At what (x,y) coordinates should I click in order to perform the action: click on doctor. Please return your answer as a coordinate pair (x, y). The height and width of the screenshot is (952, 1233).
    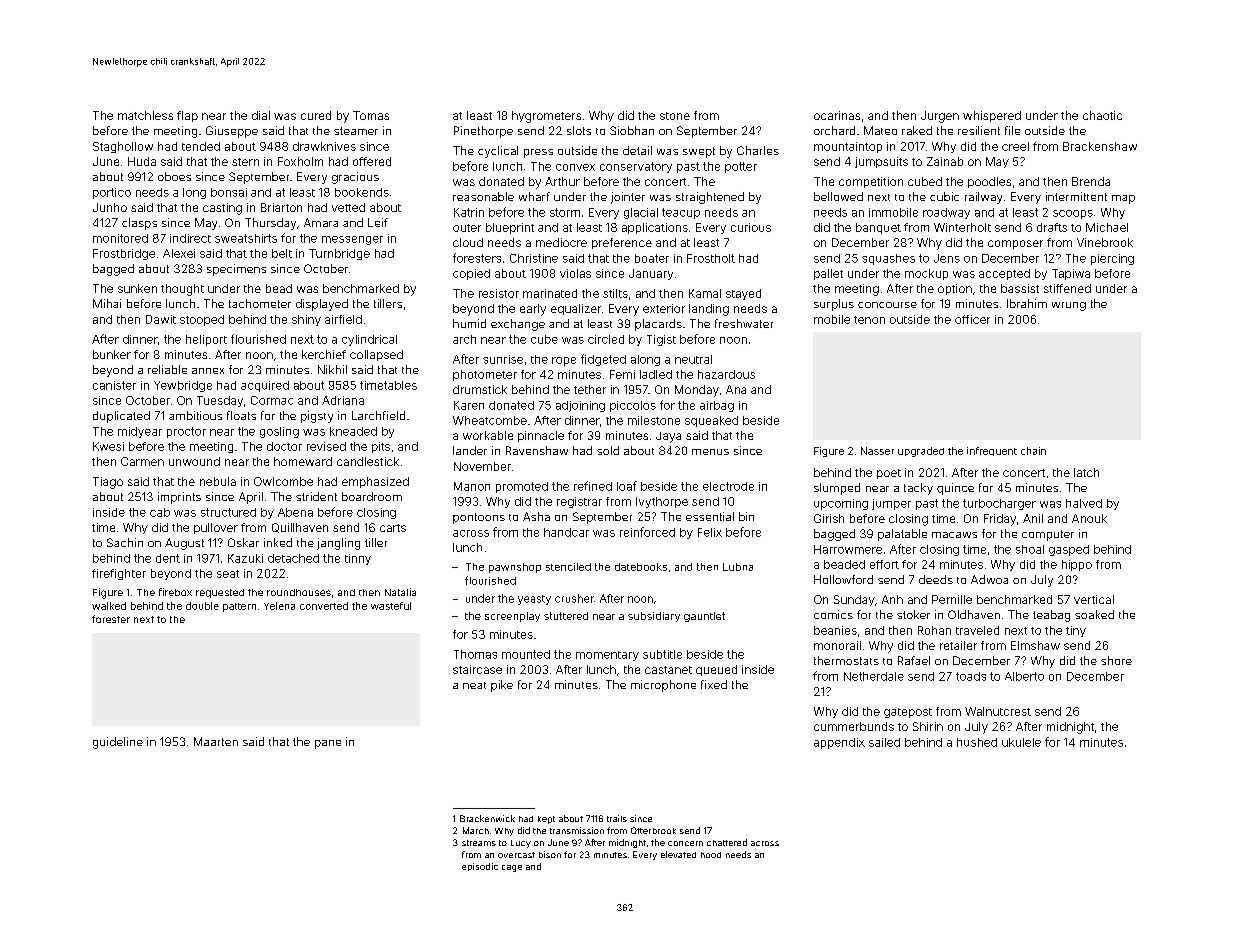
    Looking at the image, I should click on (284, 446).
